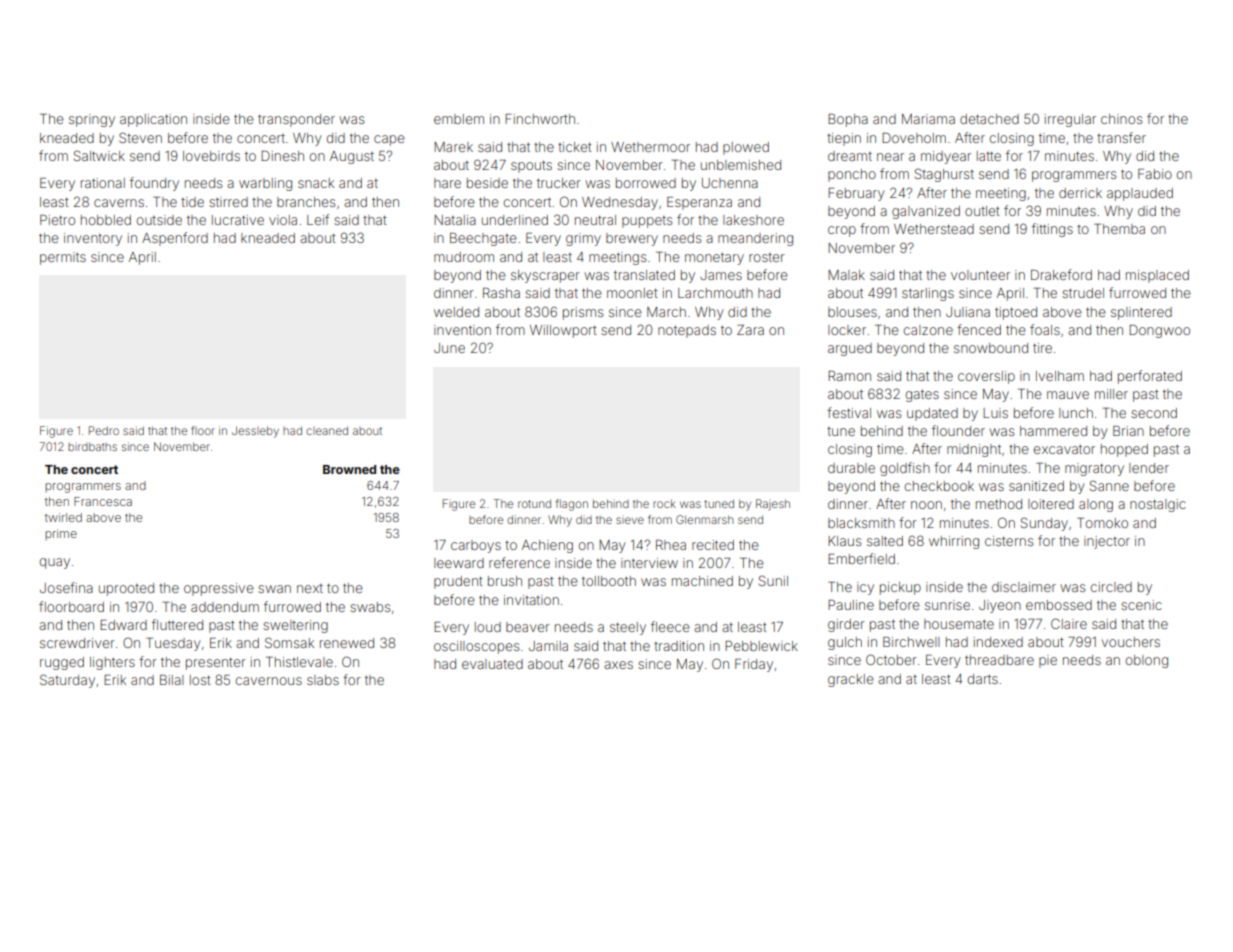  I want to click on Ivelham, so click(1060, 376).
